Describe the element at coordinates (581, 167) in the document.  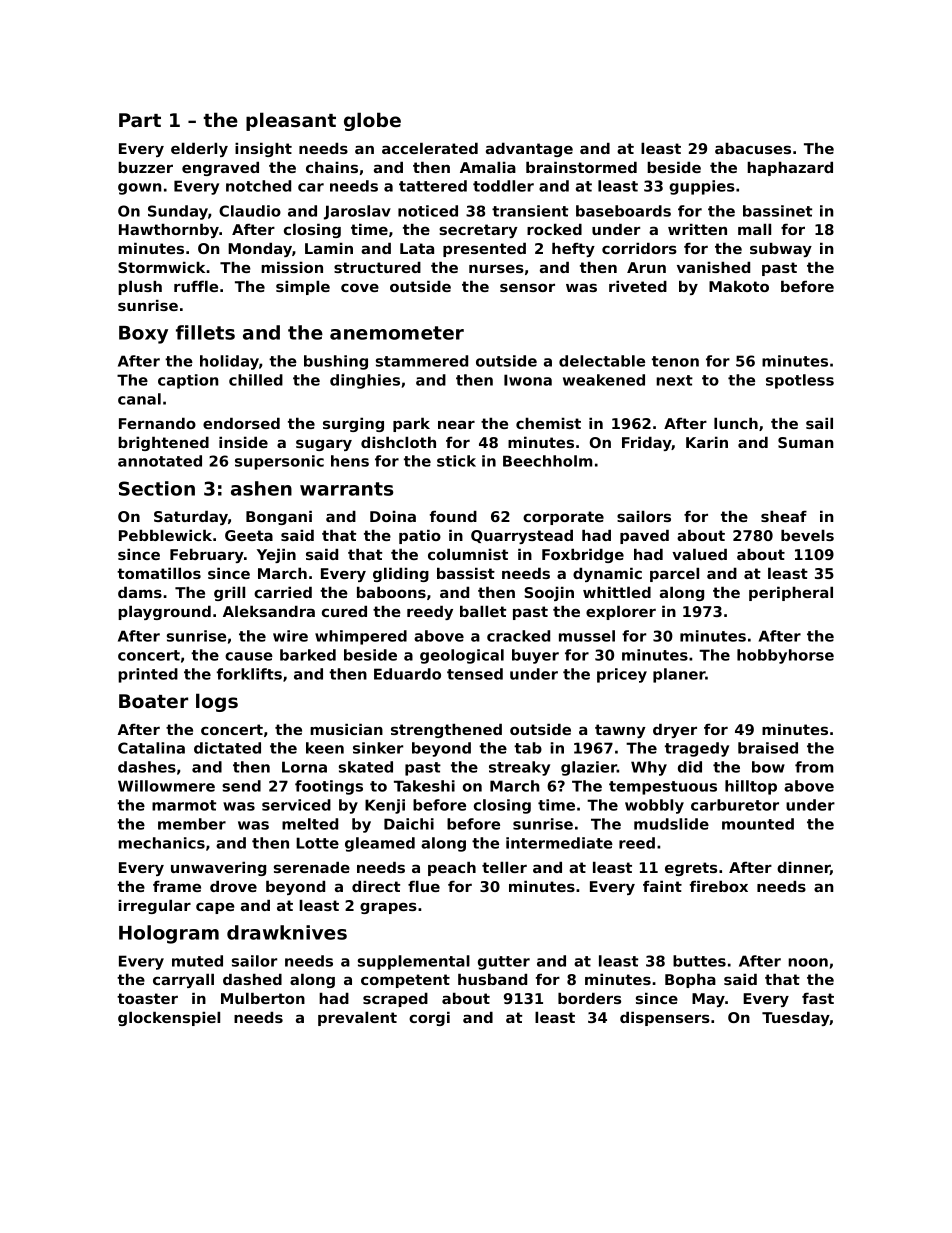
I see `brainstormed` at that location.
